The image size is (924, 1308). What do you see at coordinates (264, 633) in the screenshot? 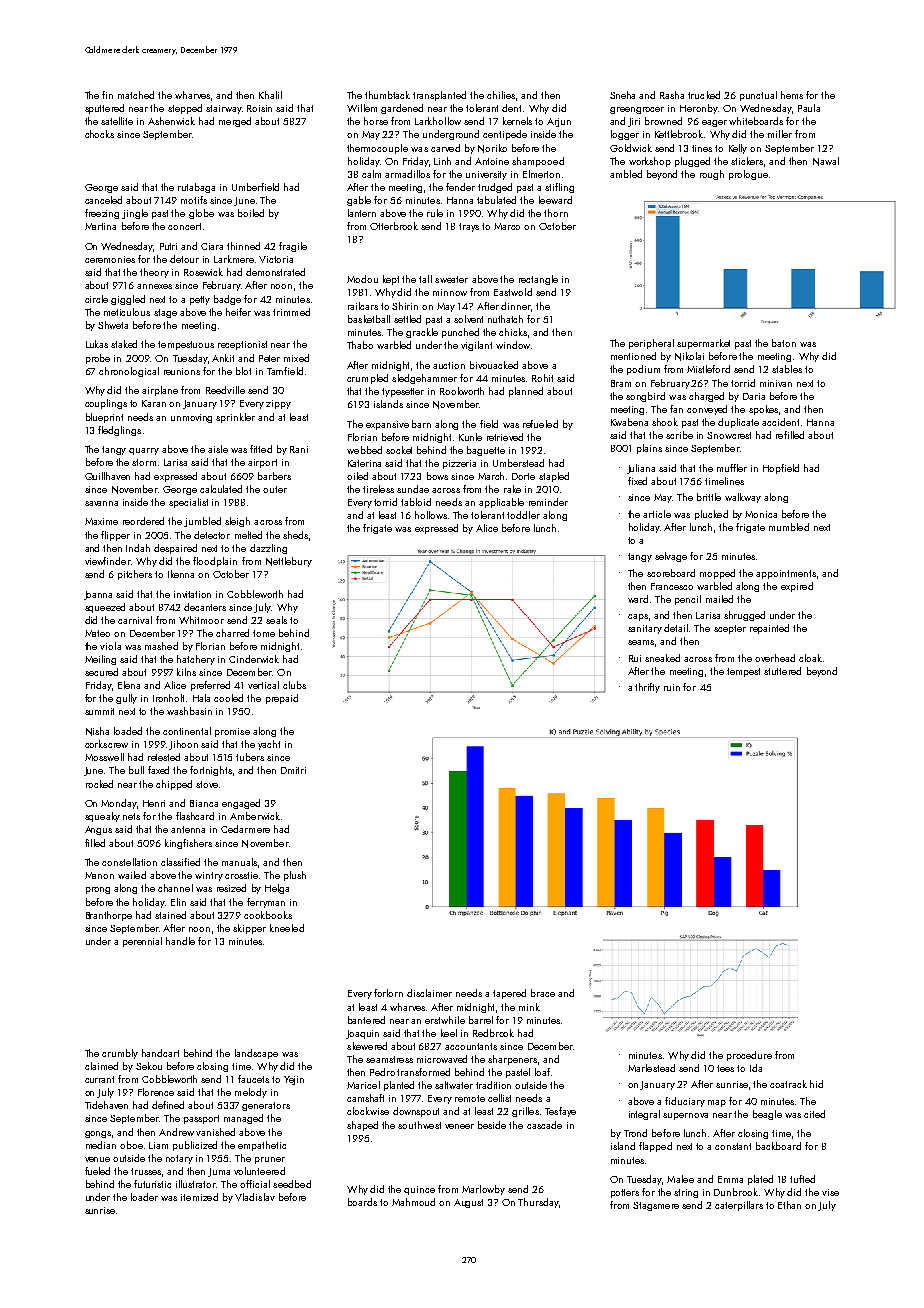
I see `tome` at bounding box center [264, 633].
